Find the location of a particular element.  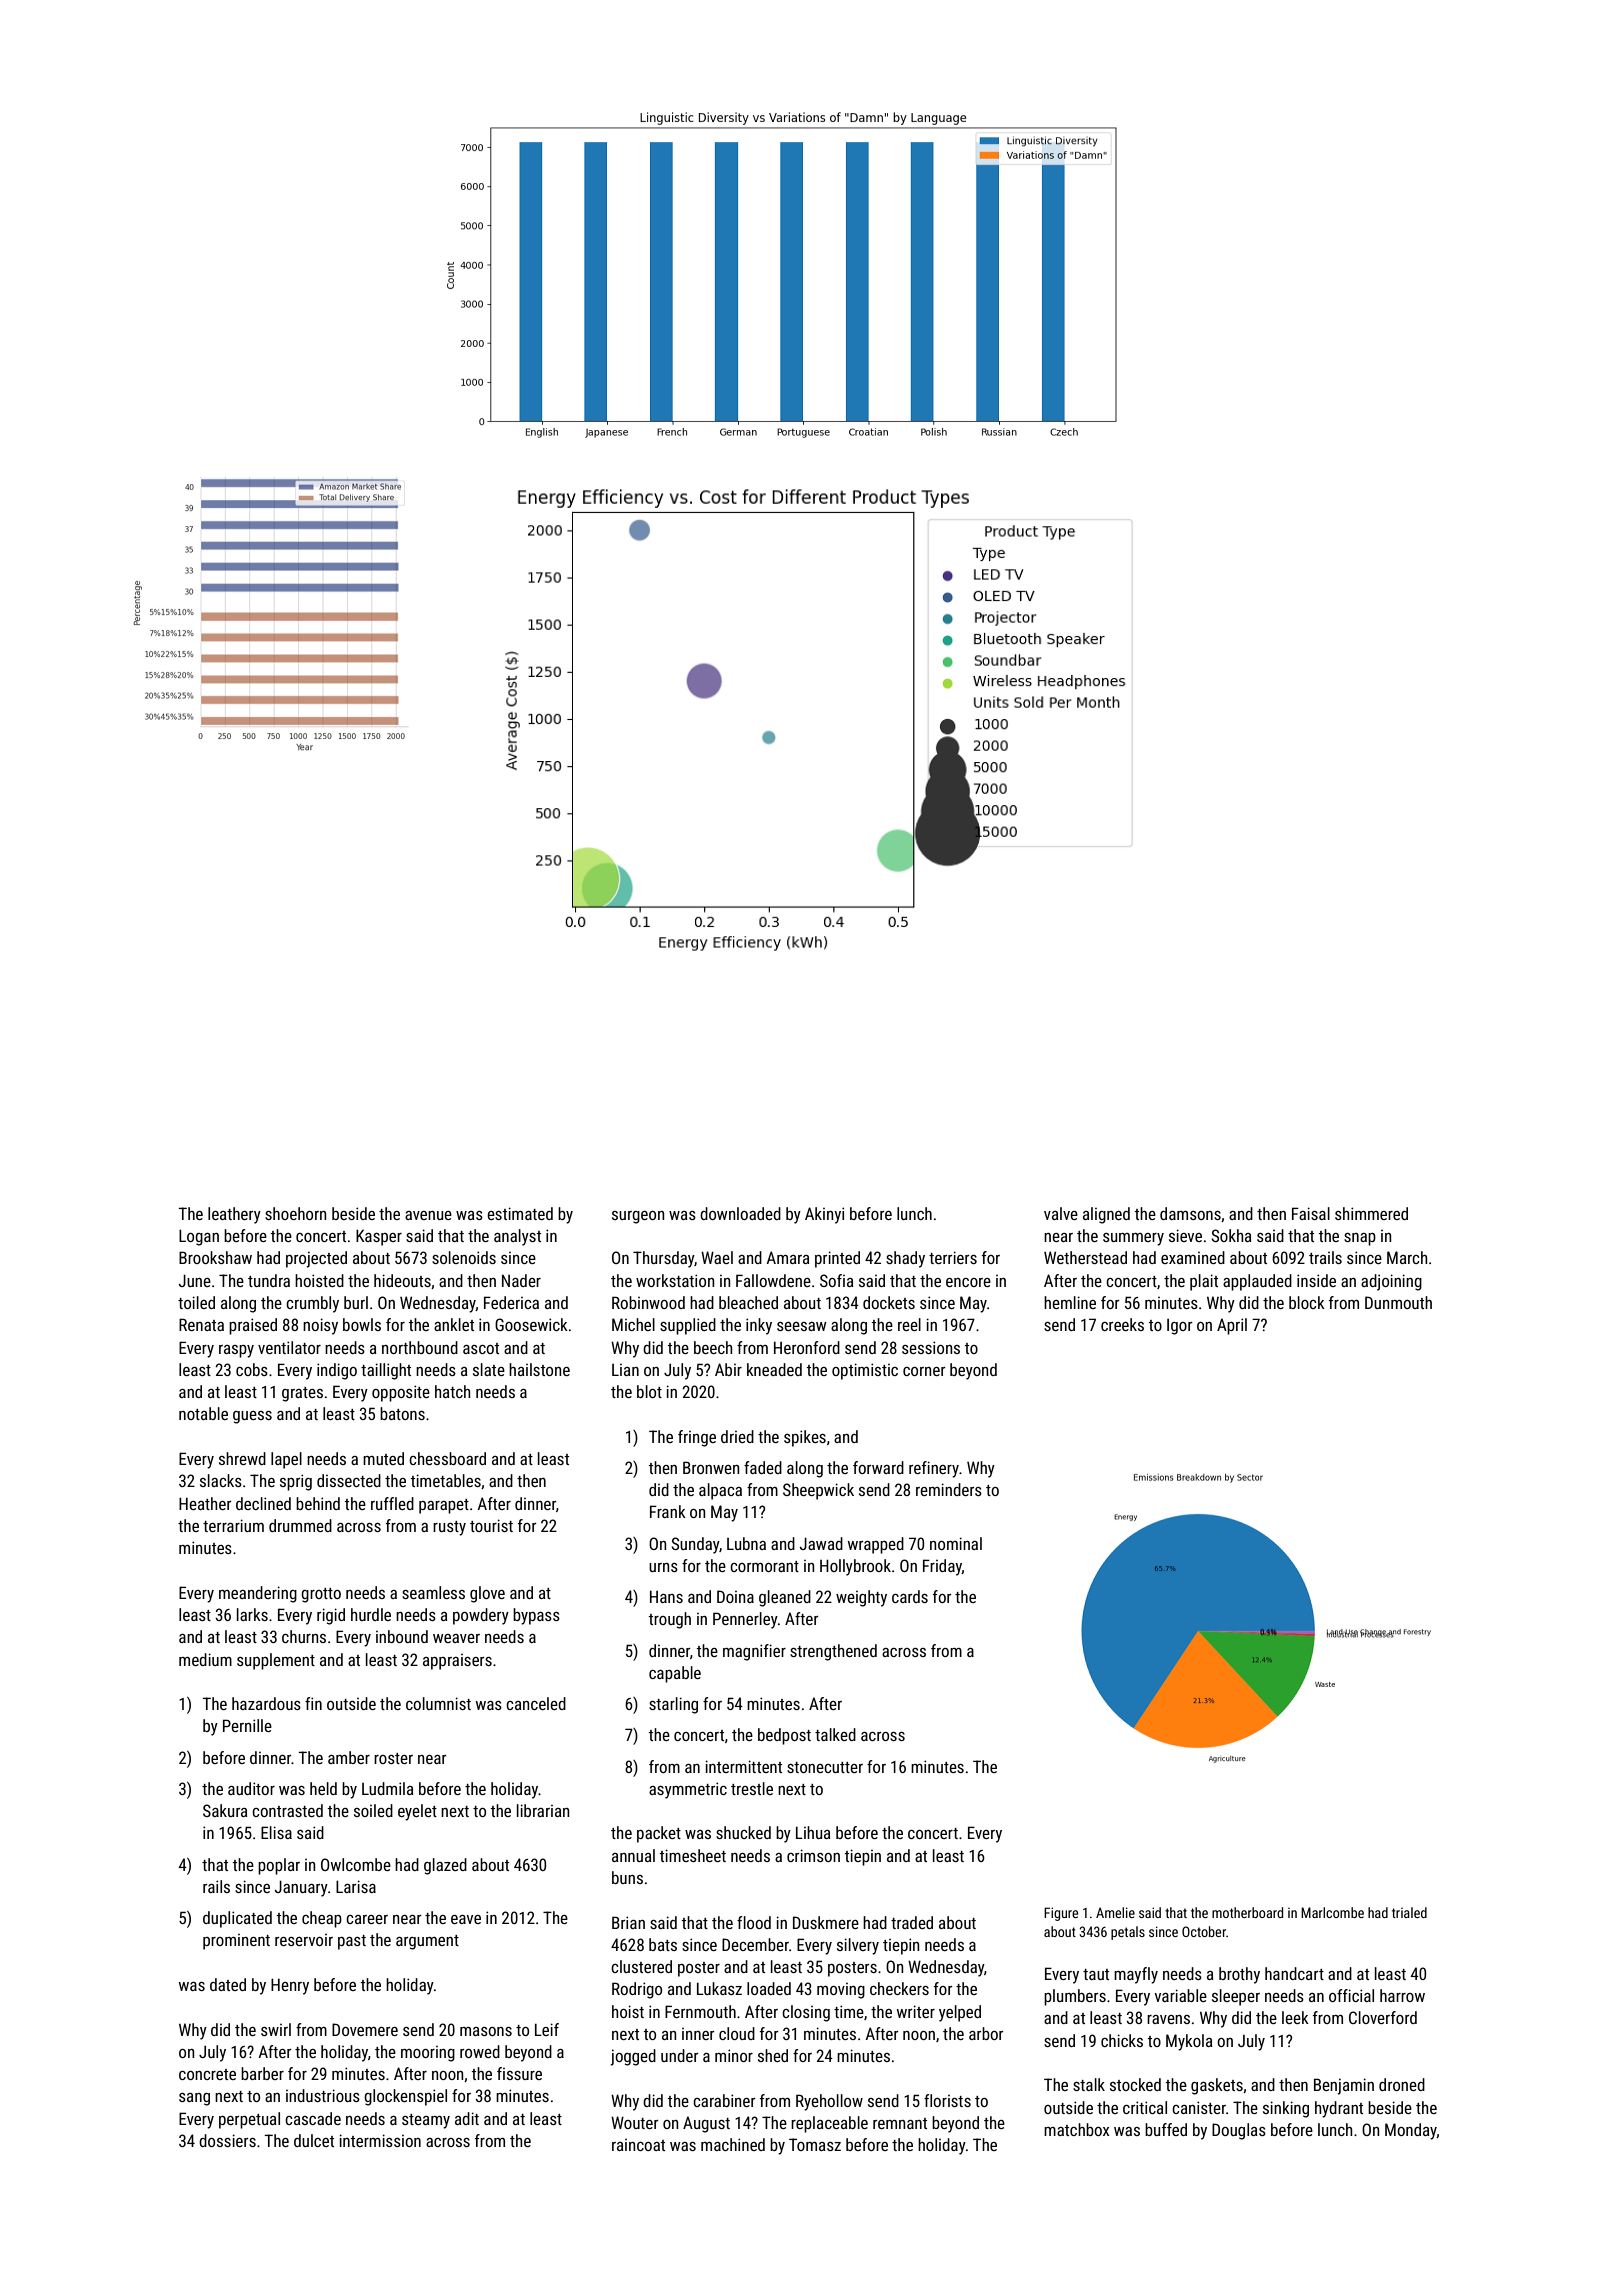

Renata is located at coordinates (201, 1324).
